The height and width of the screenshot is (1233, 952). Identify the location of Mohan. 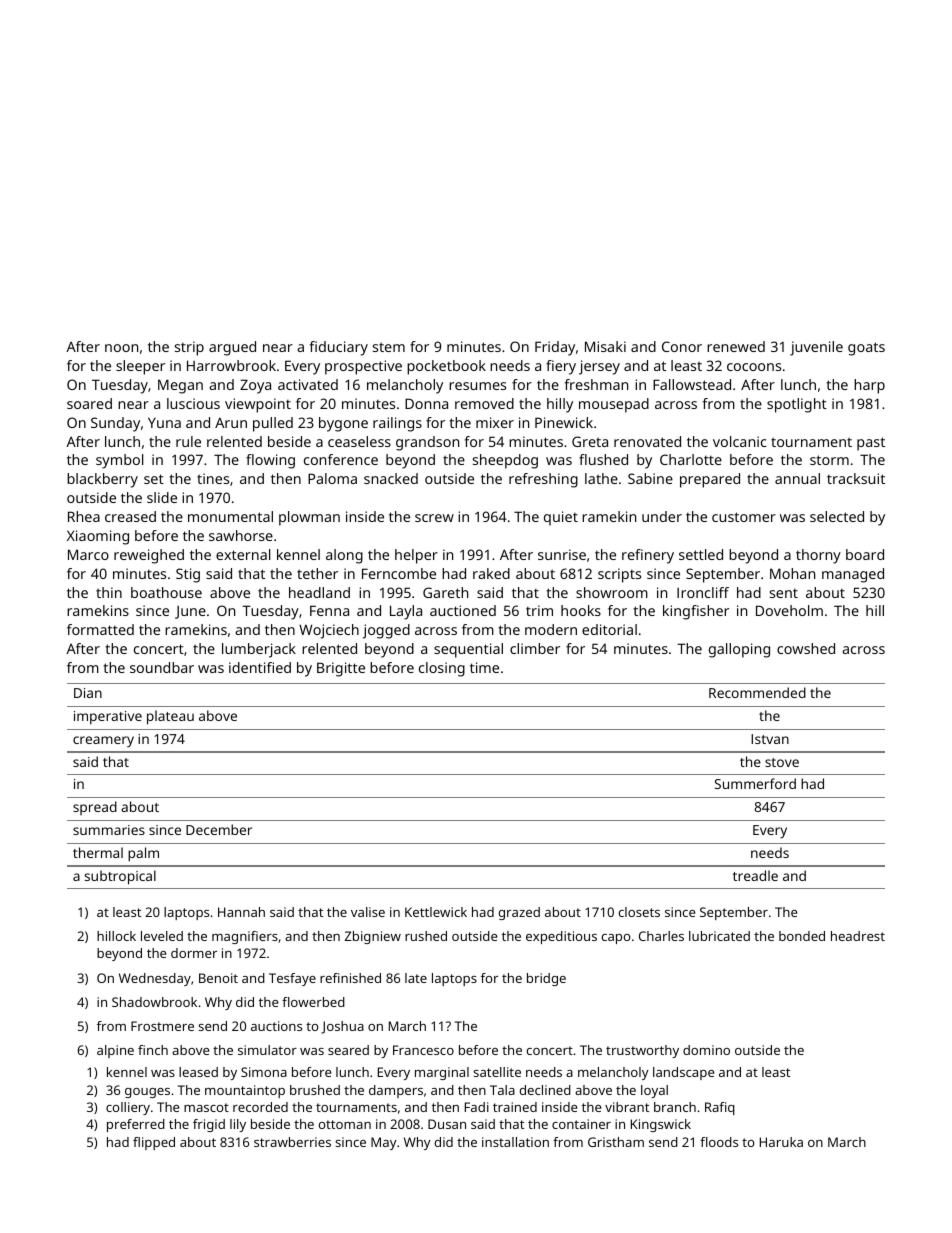
(792, 573).
